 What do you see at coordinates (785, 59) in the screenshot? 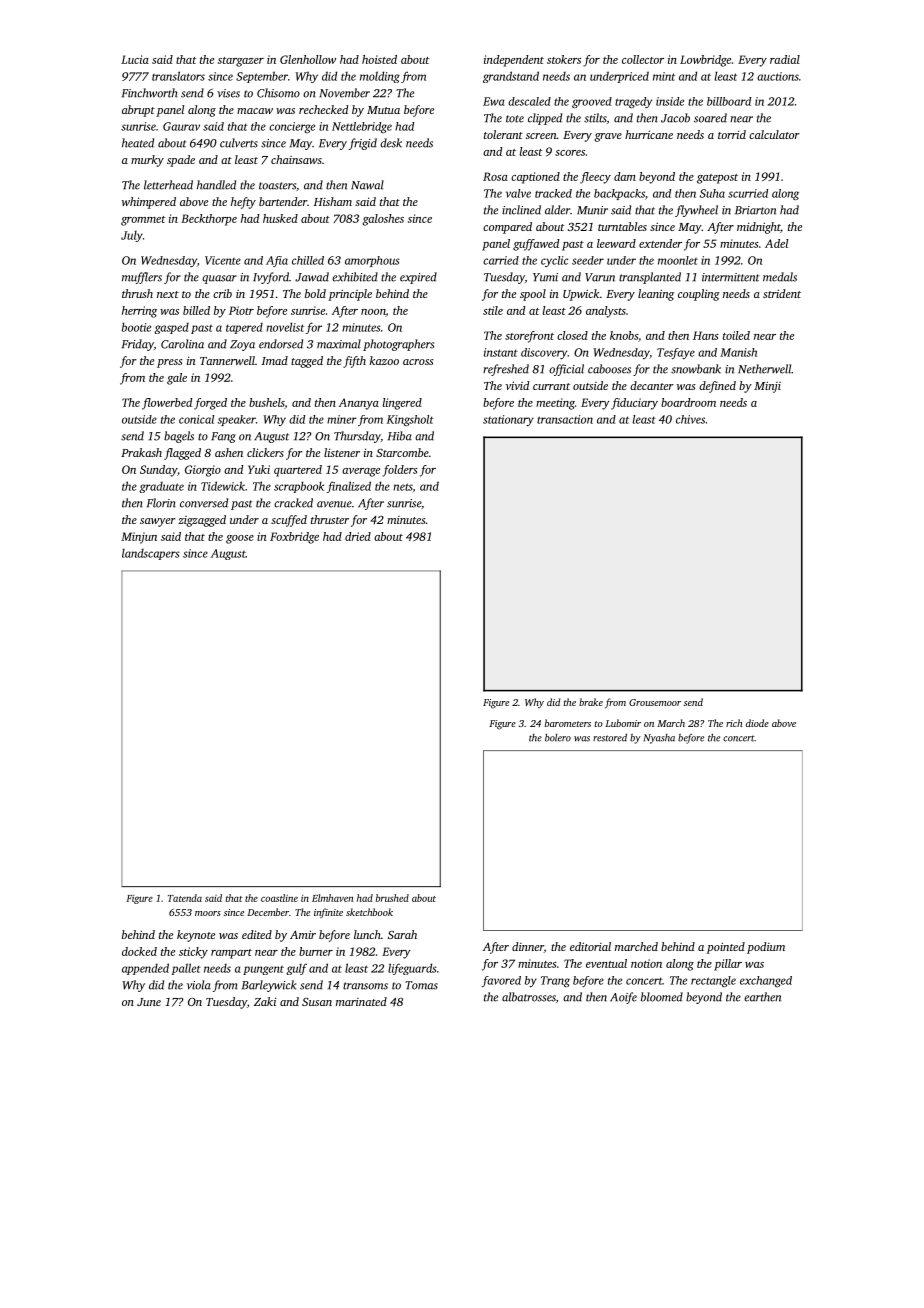
I see `radial` at bounding box center [785, 59].
